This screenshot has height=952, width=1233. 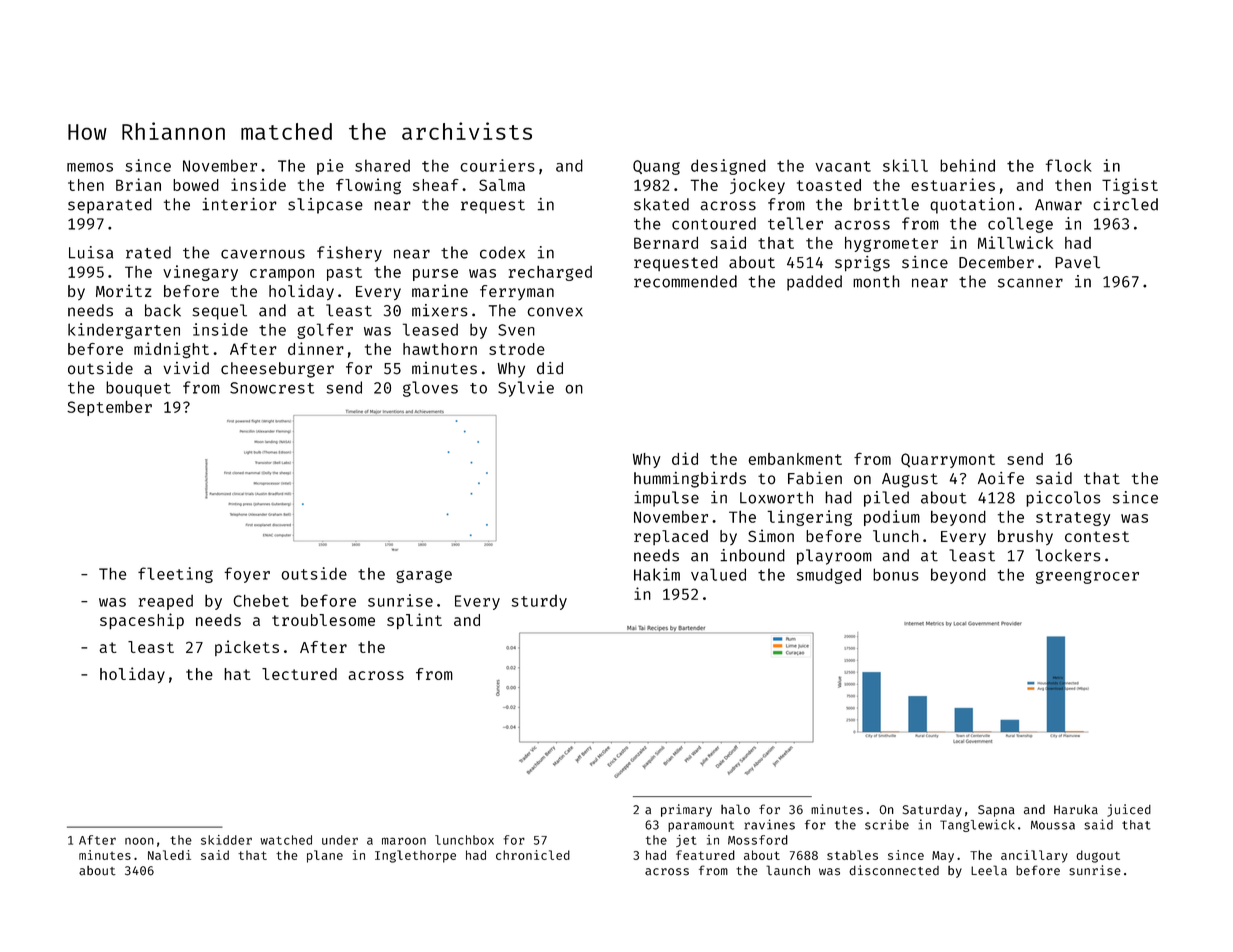 I want to click on recommended, so click(x=685, y=281).
